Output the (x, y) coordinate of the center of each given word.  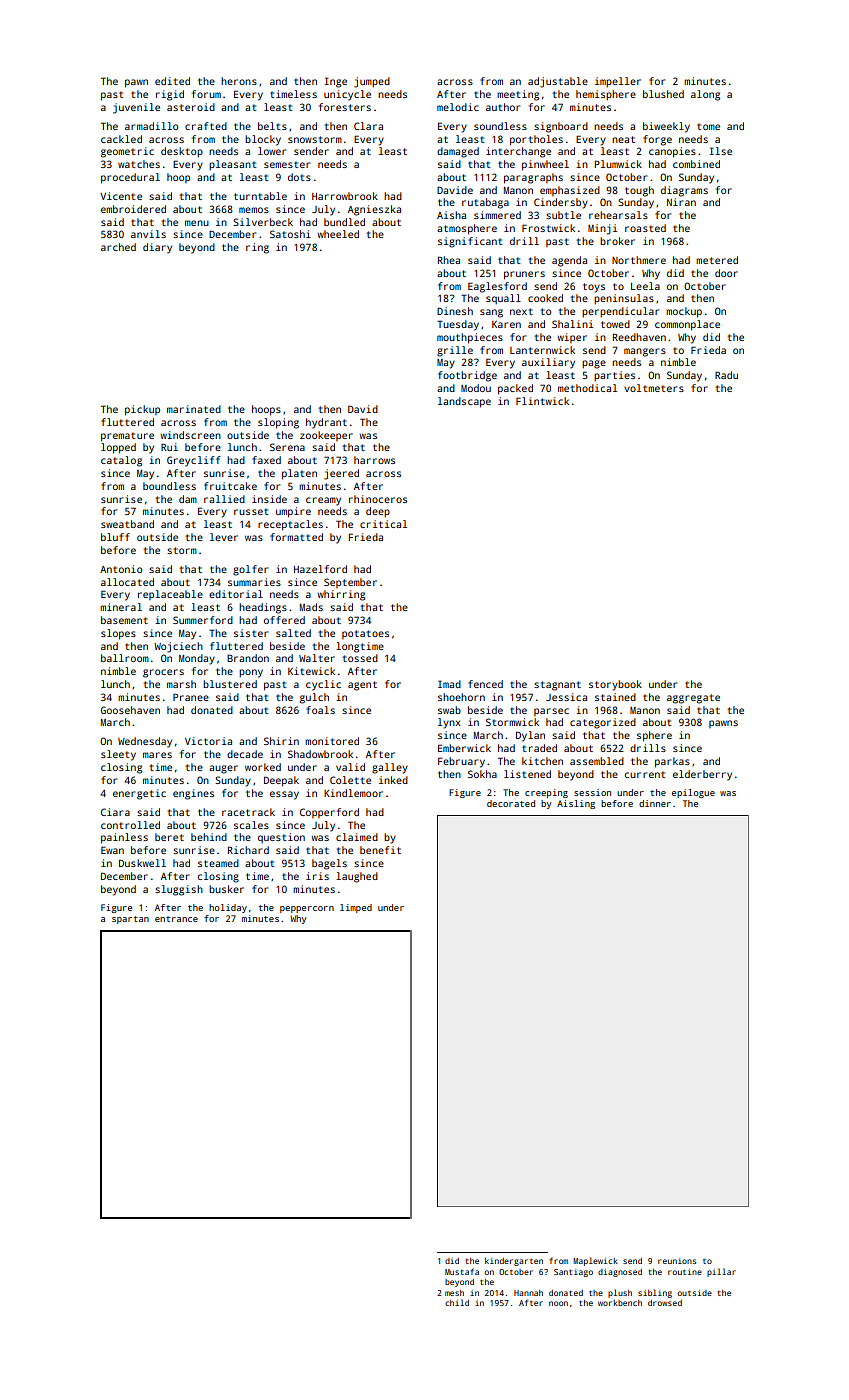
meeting (518, 95)
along (705, 95)
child (457, 1302)
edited (172, 81)
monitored (332, 741)
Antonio (121, 569)
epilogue (693, 793)
